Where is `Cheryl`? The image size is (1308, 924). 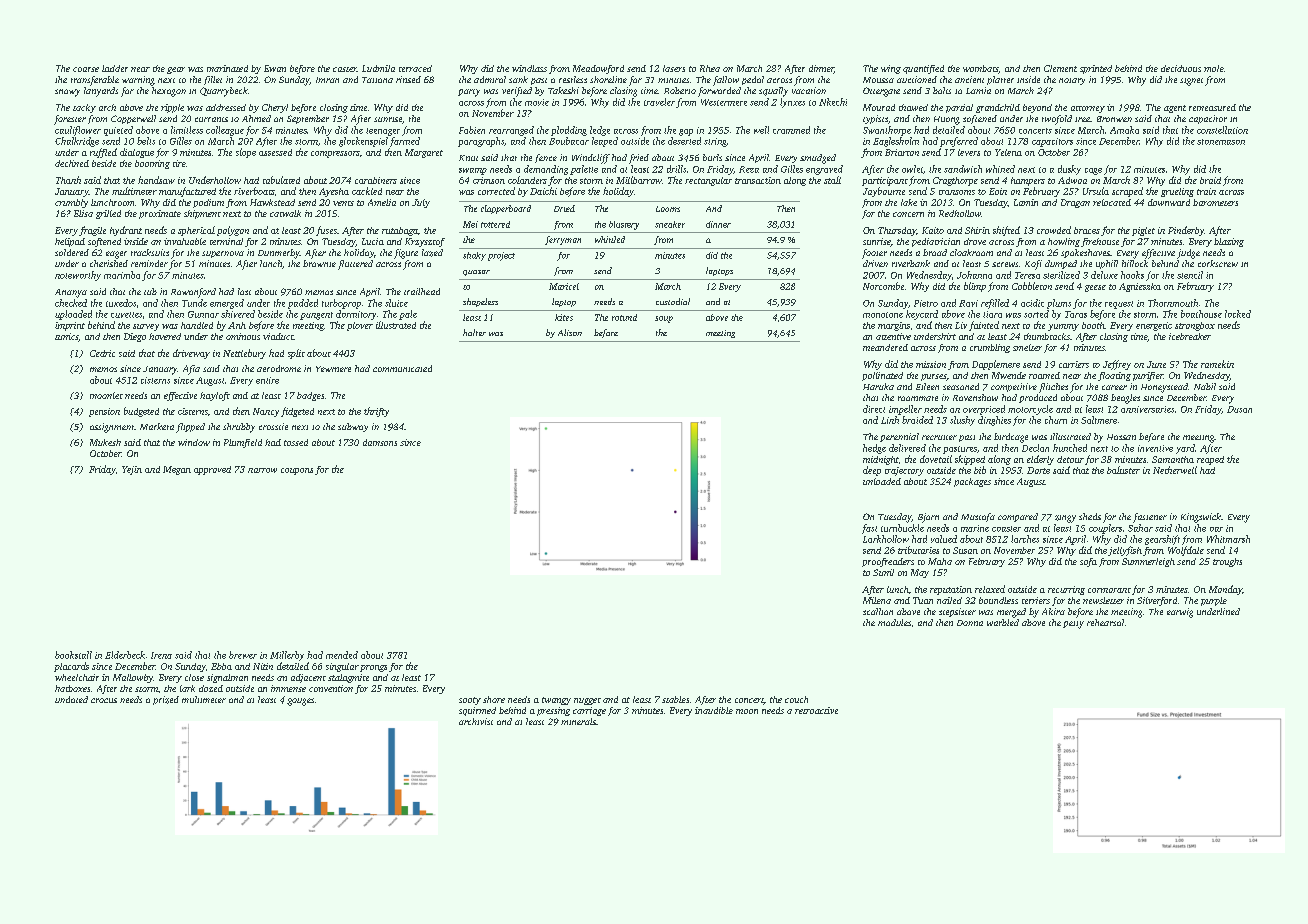
Cheryl is located at coordinates (275, 108).
